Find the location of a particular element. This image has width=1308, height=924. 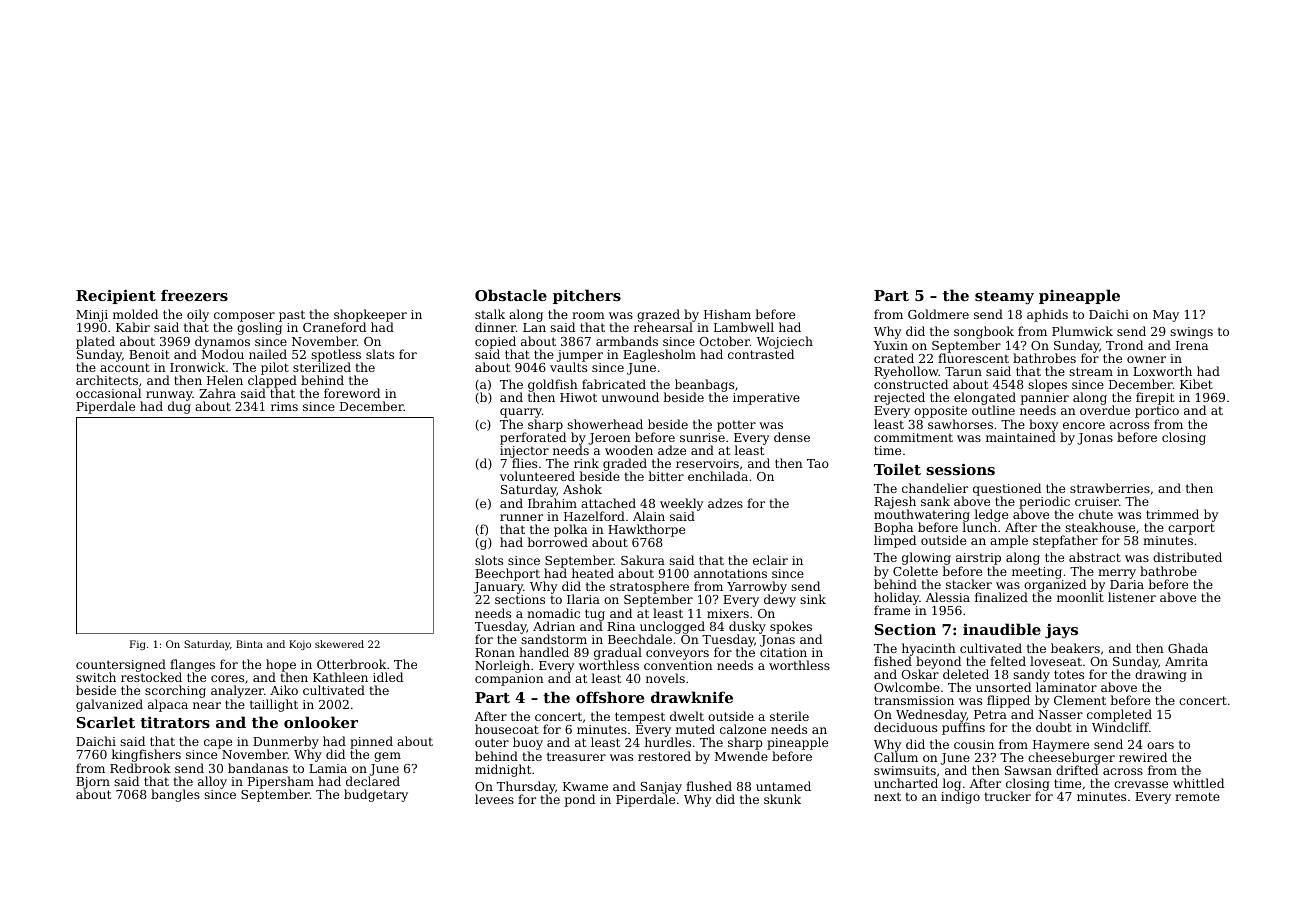

pitchers is located at coordinates (587, 296).
